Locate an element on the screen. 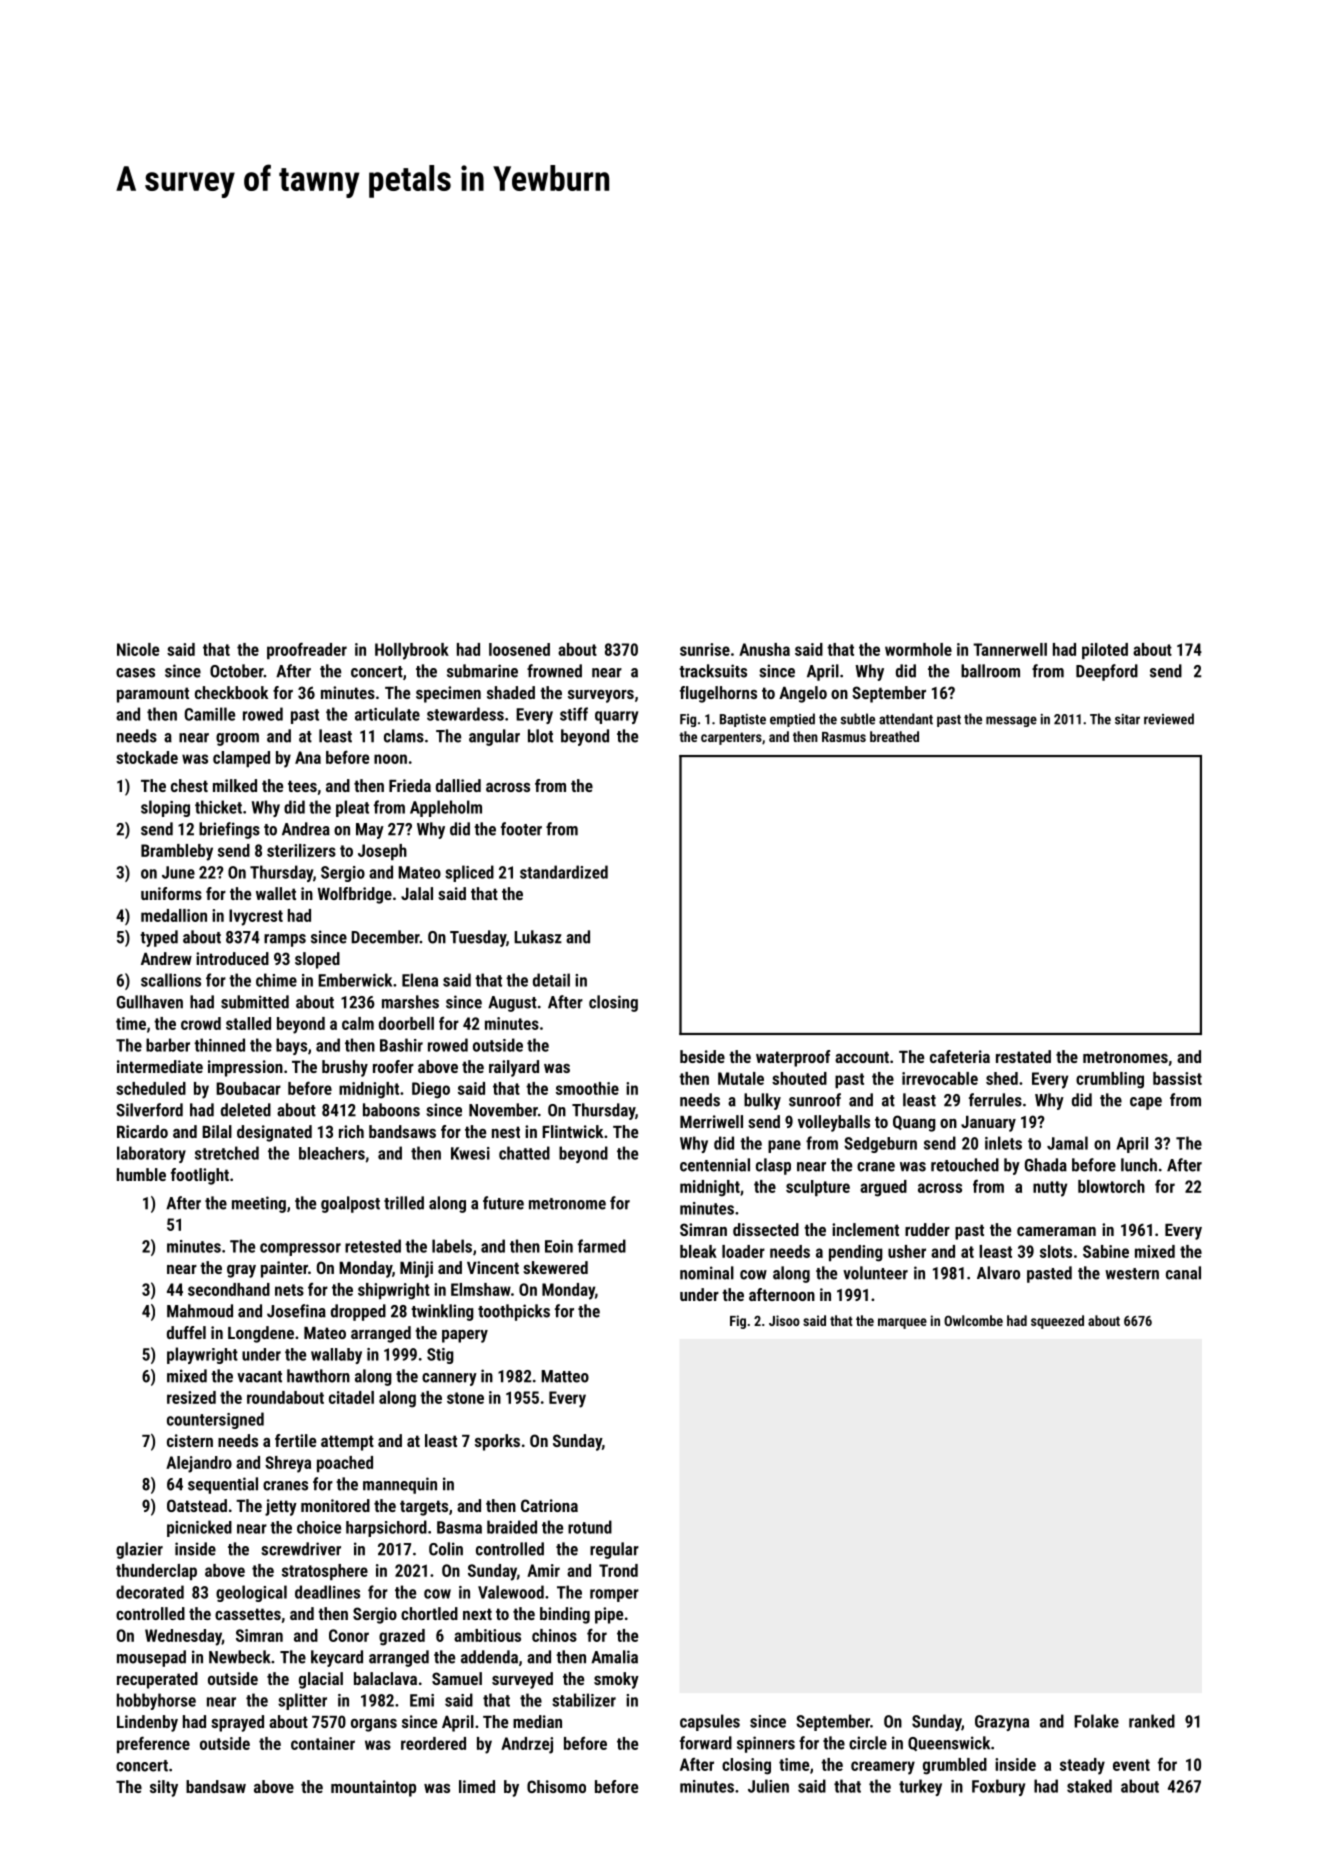 The height and width of the screenshot is (1864, 1318). Matteo is located at coordinates (565, 1376).
